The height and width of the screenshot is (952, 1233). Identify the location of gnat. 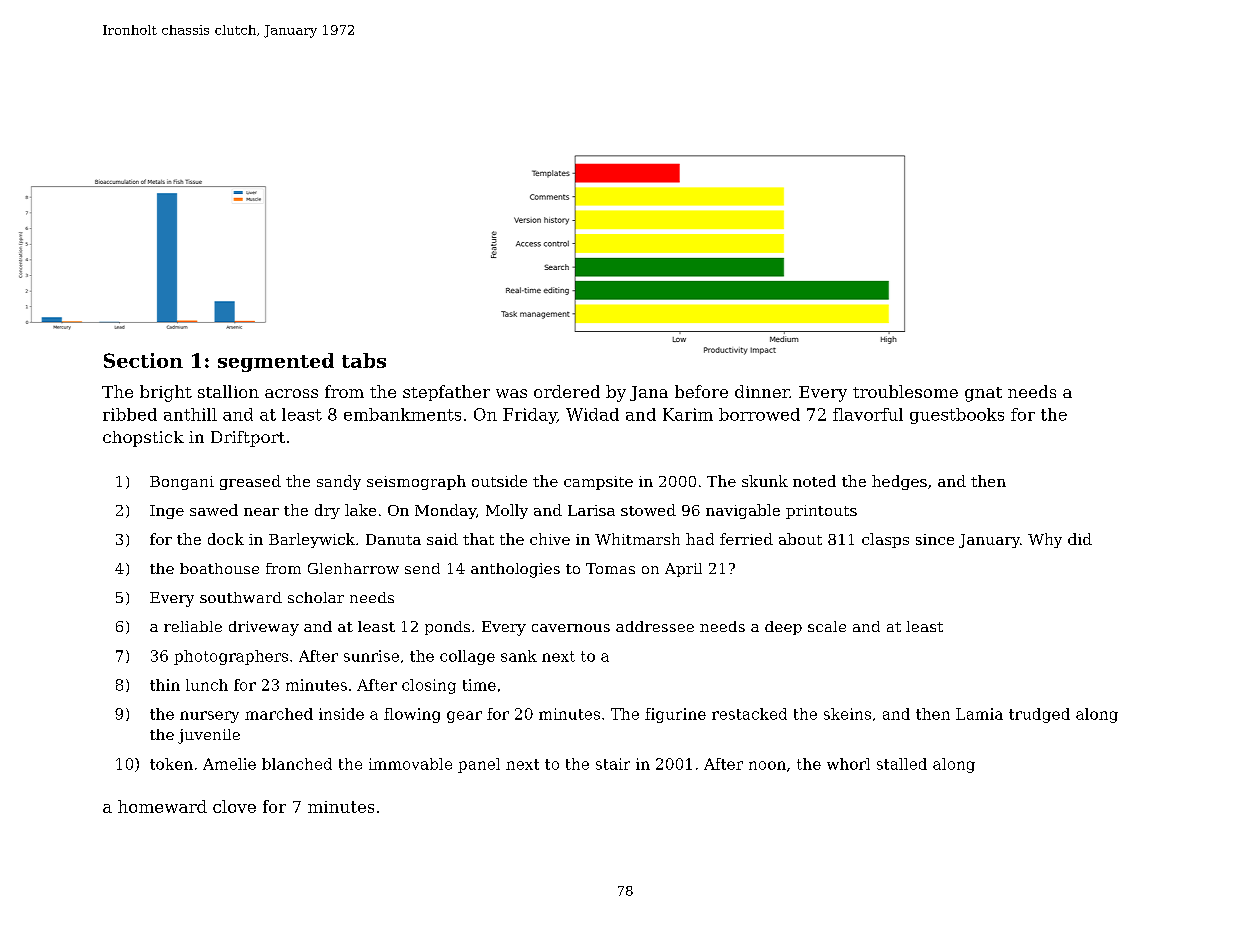
(983, 394).
